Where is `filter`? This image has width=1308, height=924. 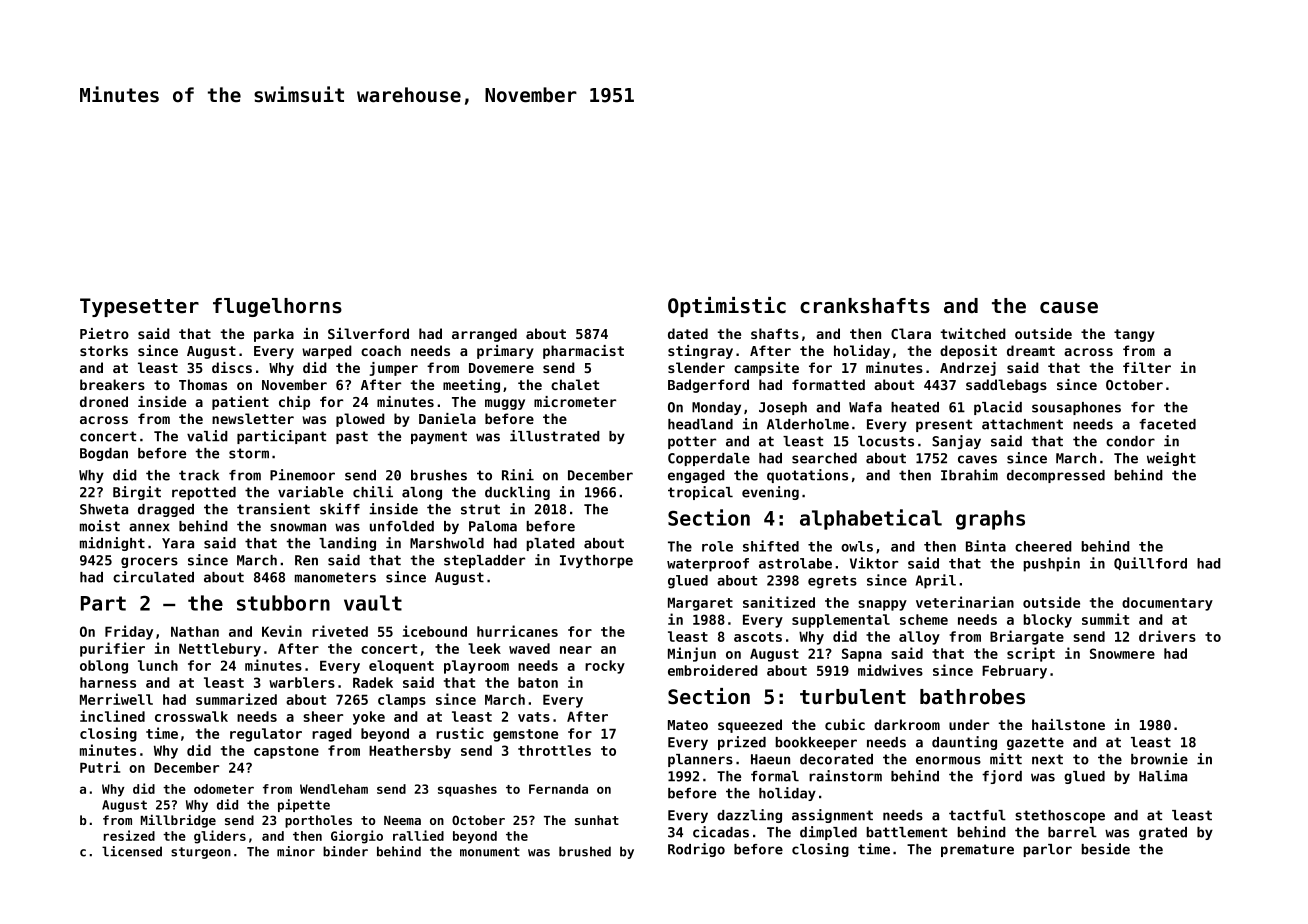 filter is located at coordinates (1147, 367).
